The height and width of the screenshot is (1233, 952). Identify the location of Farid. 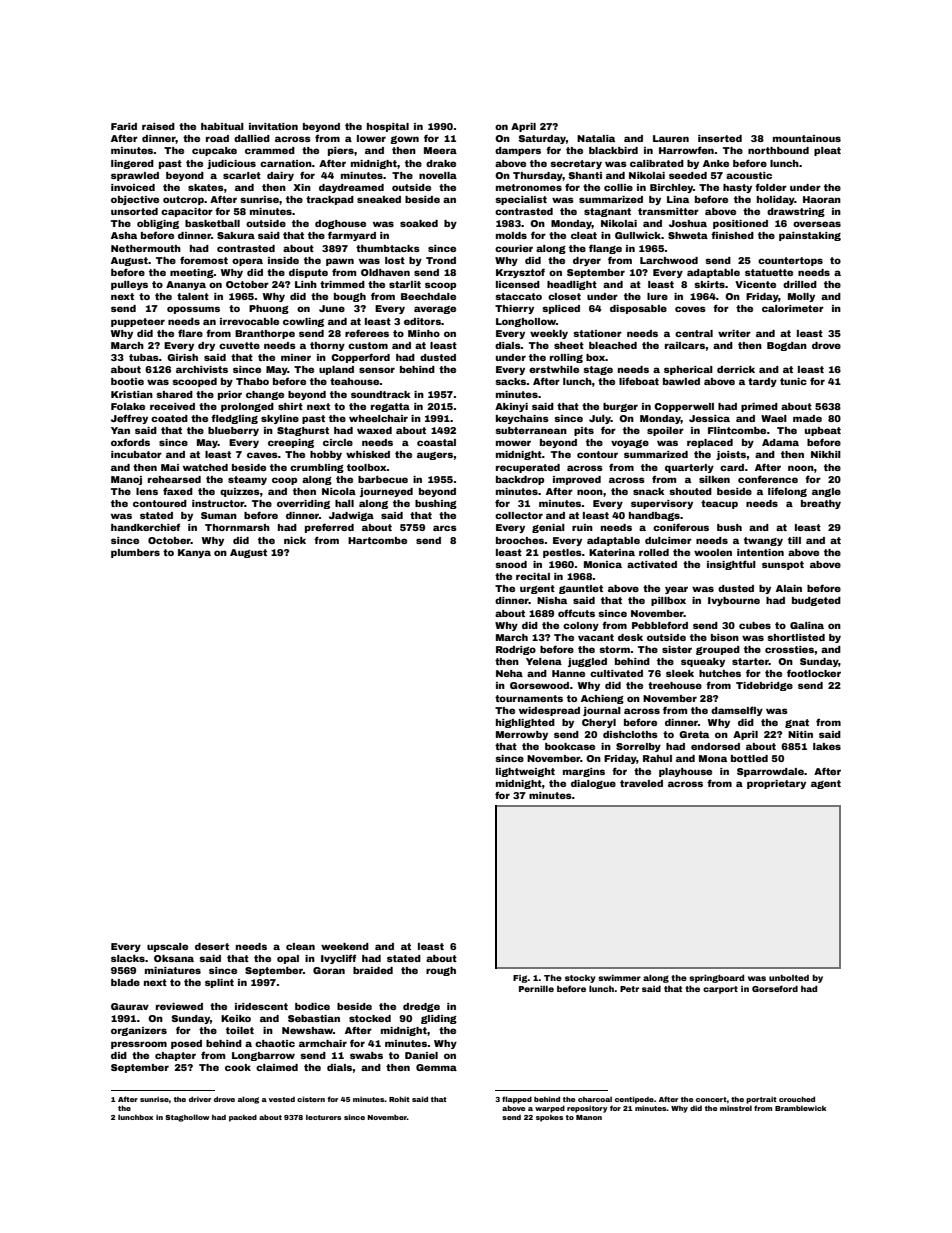
(124, 126).
